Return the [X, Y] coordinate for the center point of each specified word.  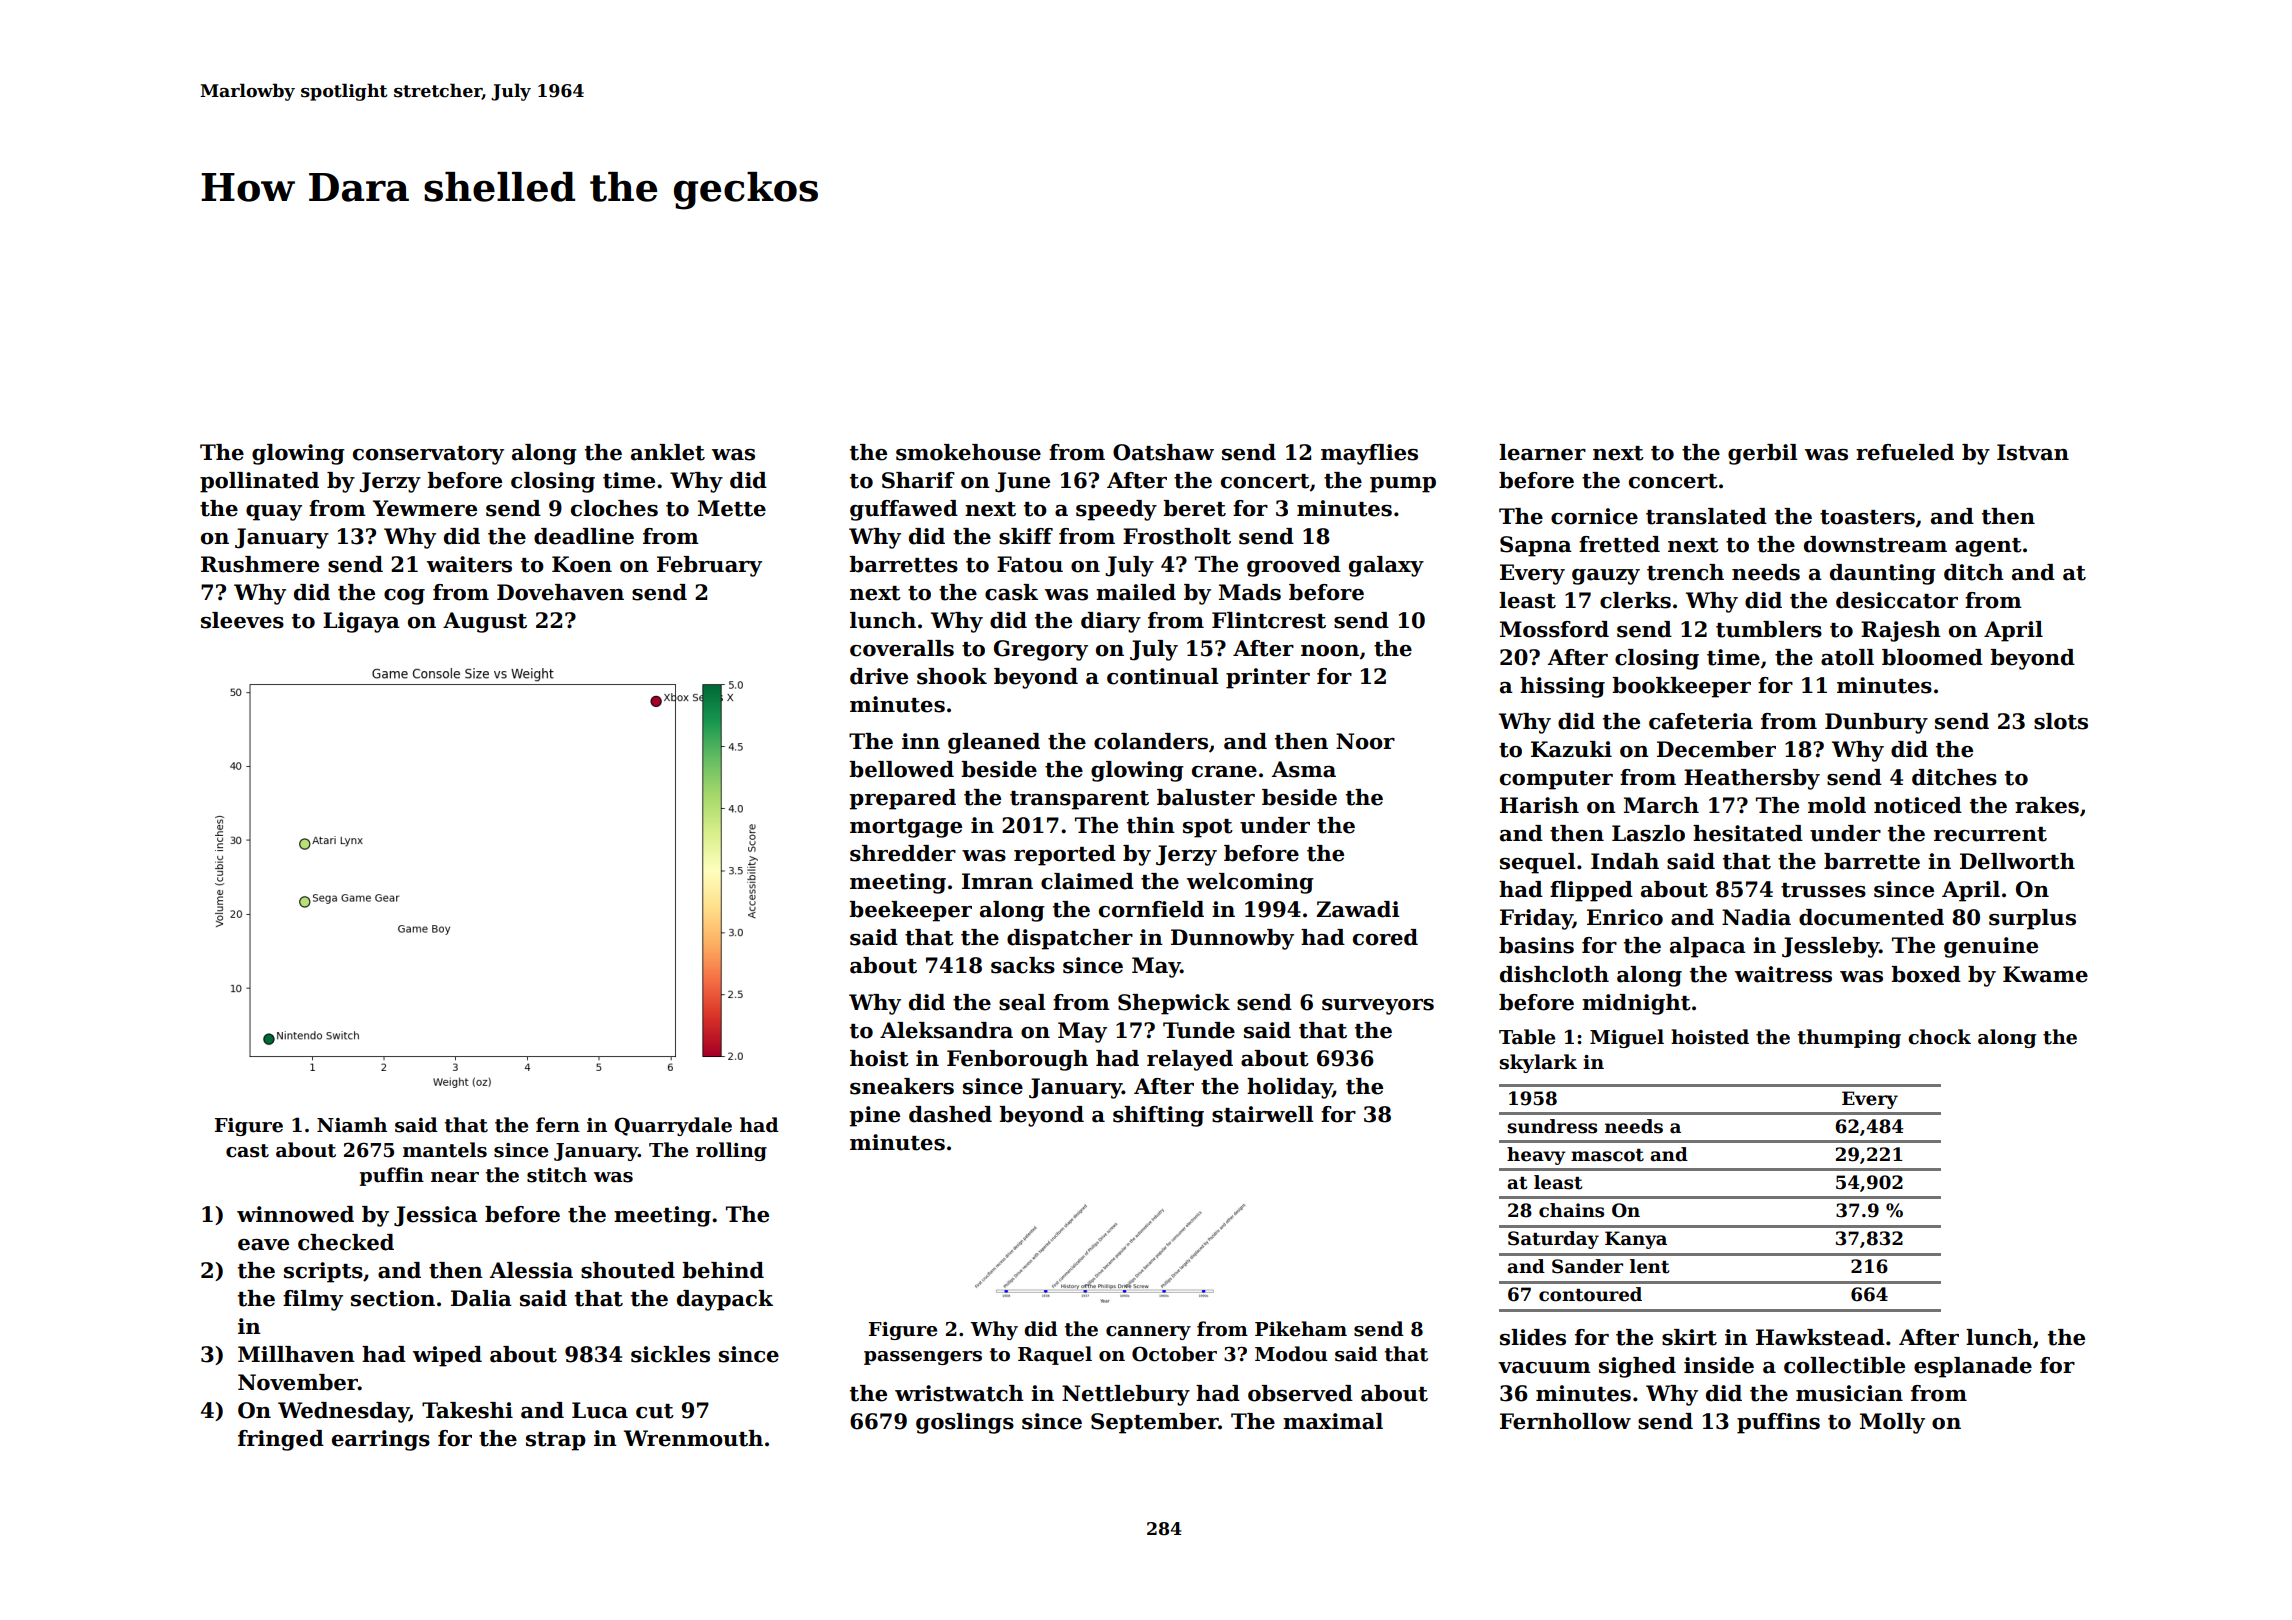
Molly [1892, 1423]
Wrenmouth [693, 1438]
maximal [1333, 1421]
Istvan [2033, 452]
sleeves [242, 620]
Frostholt [1177, 536]
